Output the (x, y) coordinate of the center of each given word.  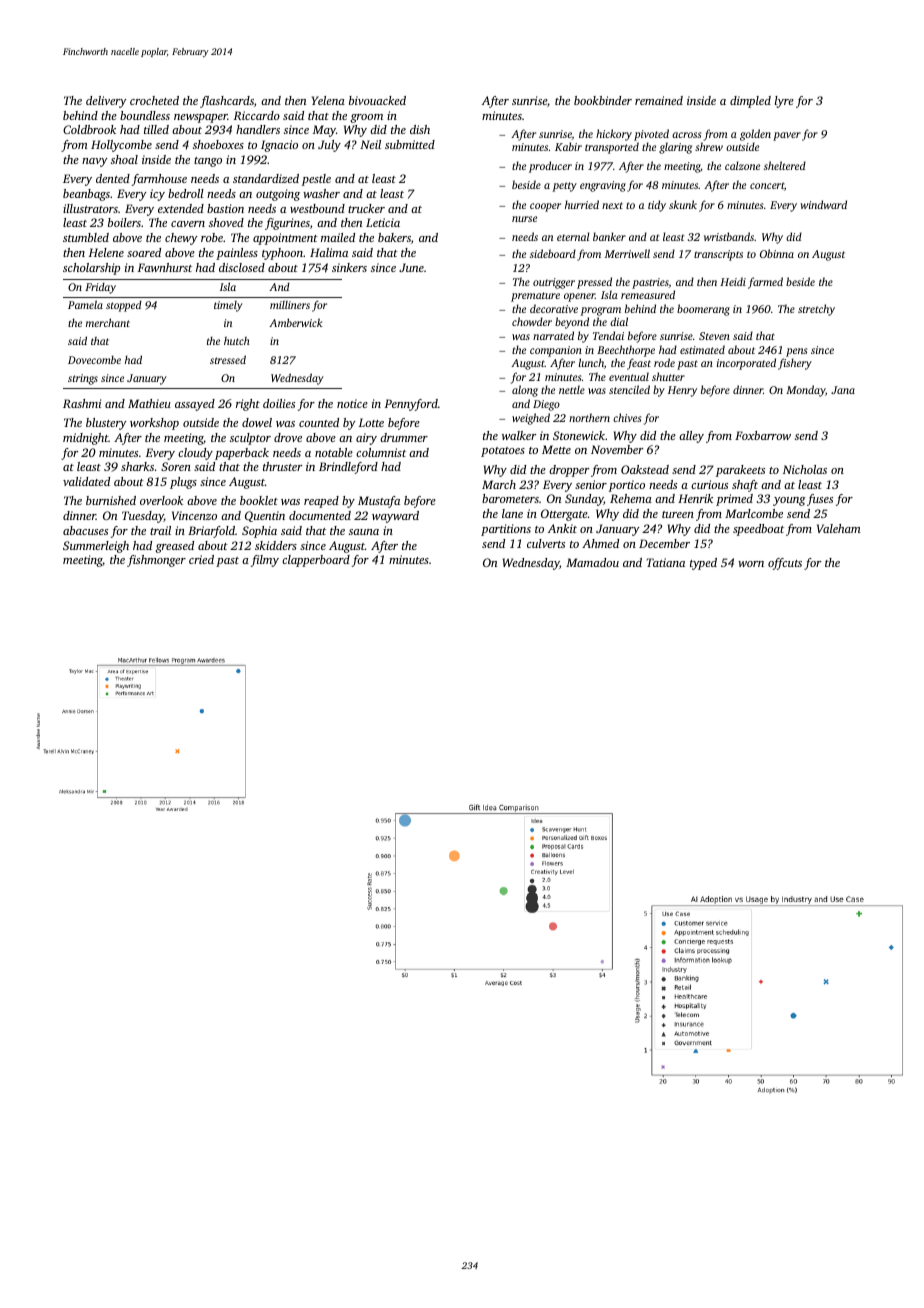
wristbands (729, 236)
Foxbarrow (763, 435)
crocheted (154, 100)
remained (659, 100)
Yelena (328, 100)
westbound (317, 208)
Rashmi (82, 403)
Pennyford (411, 405)
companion (556, 351)
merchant (108, 322)
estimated (702, 349)
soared (144, 252)
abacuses (85, 530)
